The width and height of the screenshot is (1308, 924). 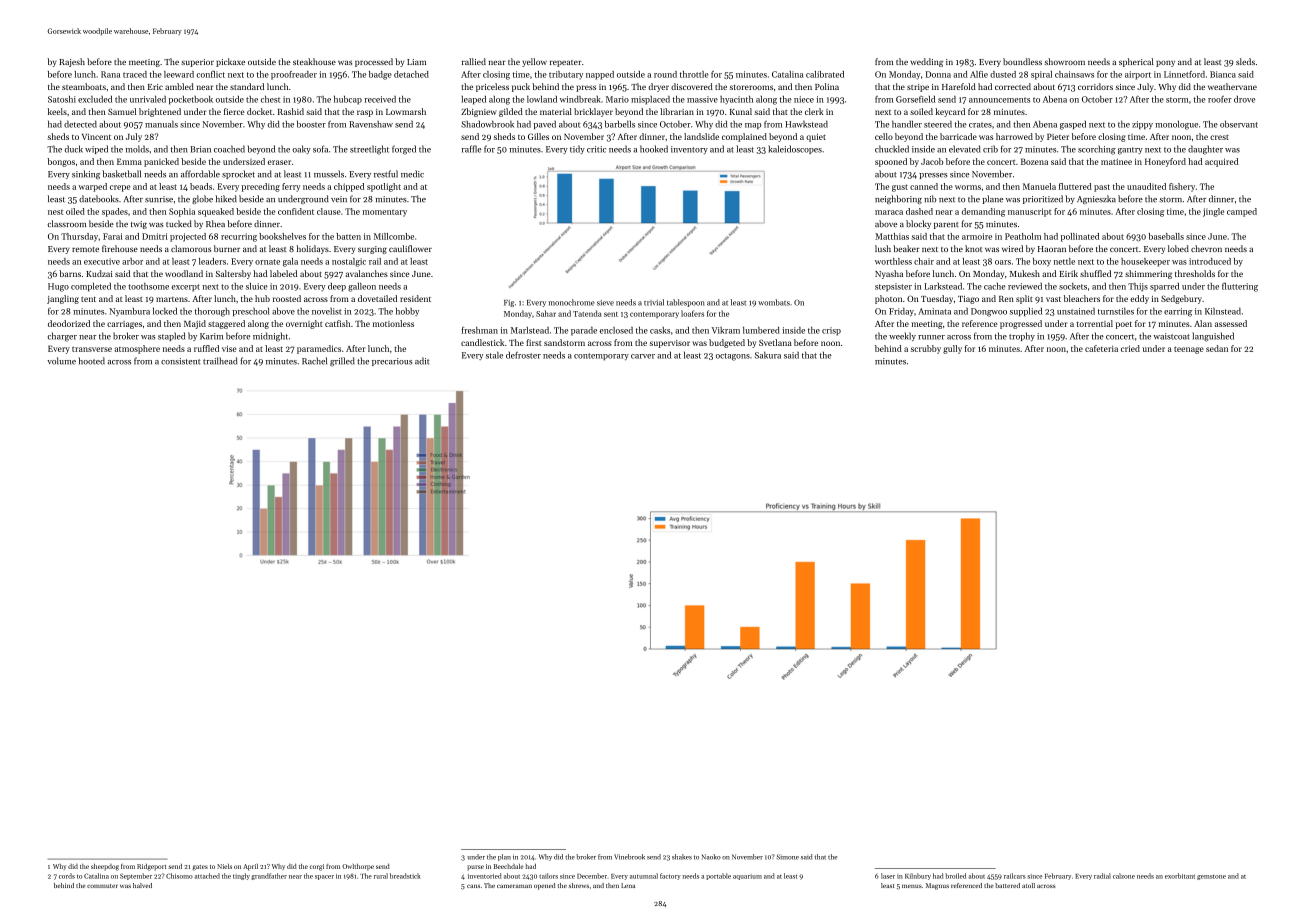 I want to click on clerk, so click(x=814, y=111).
